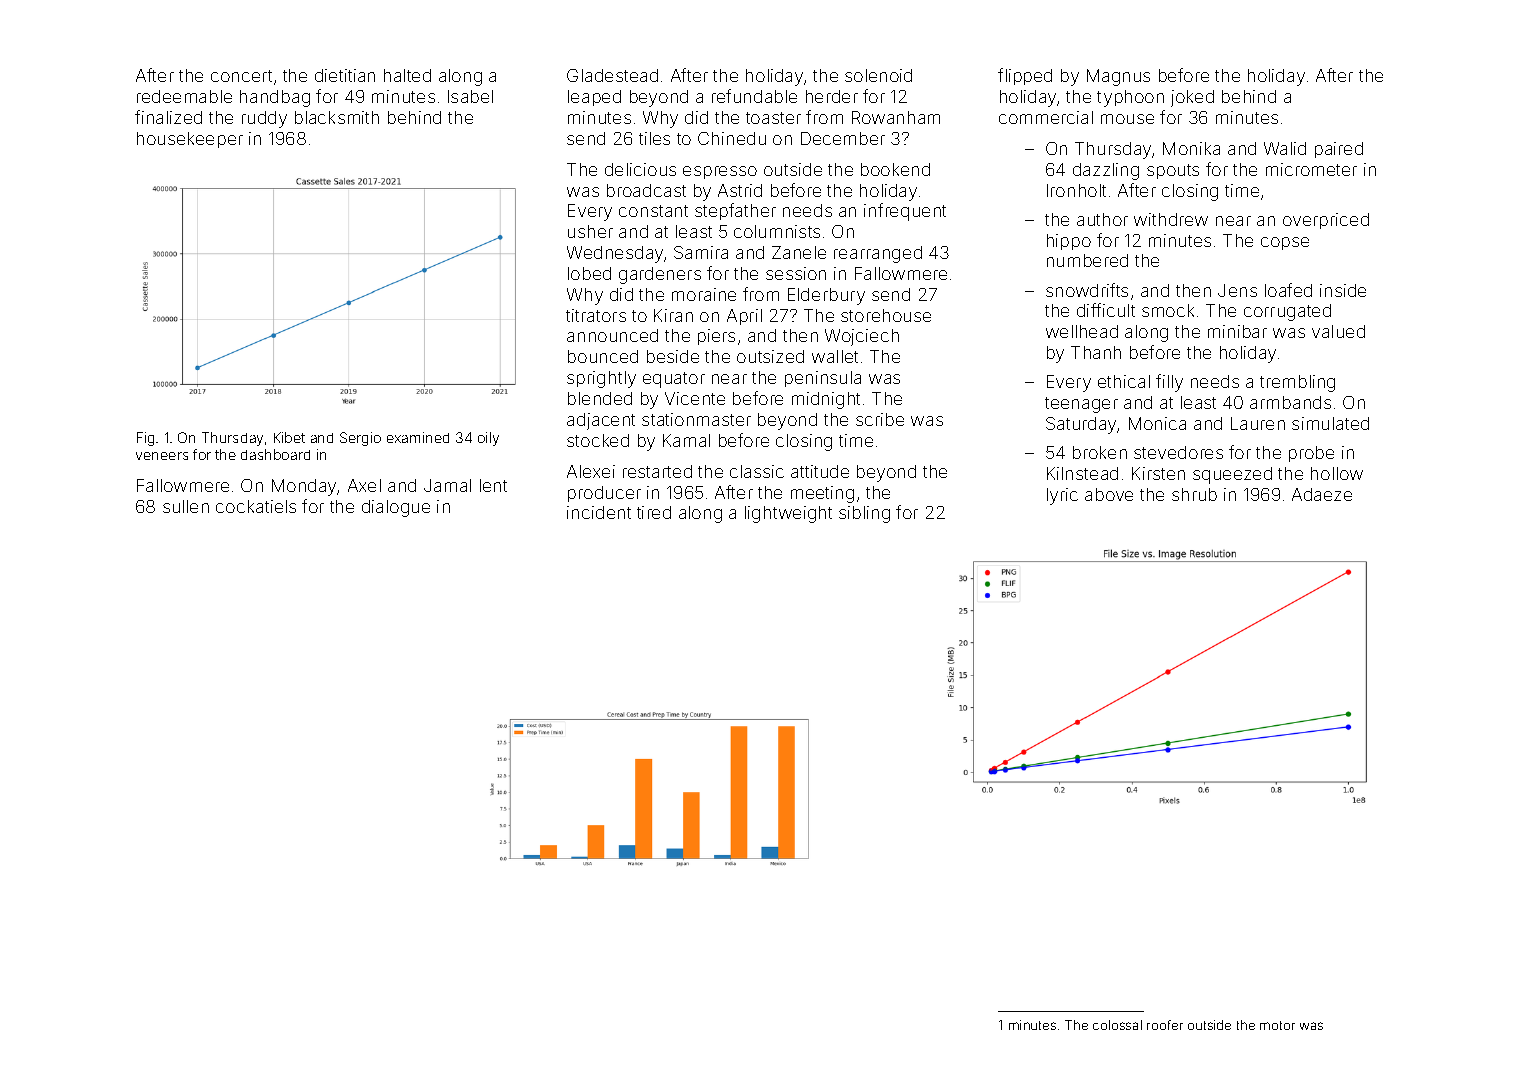 This screenshot has width=1524, height=1078. I want to click on dietitian, so click(345, 75).
